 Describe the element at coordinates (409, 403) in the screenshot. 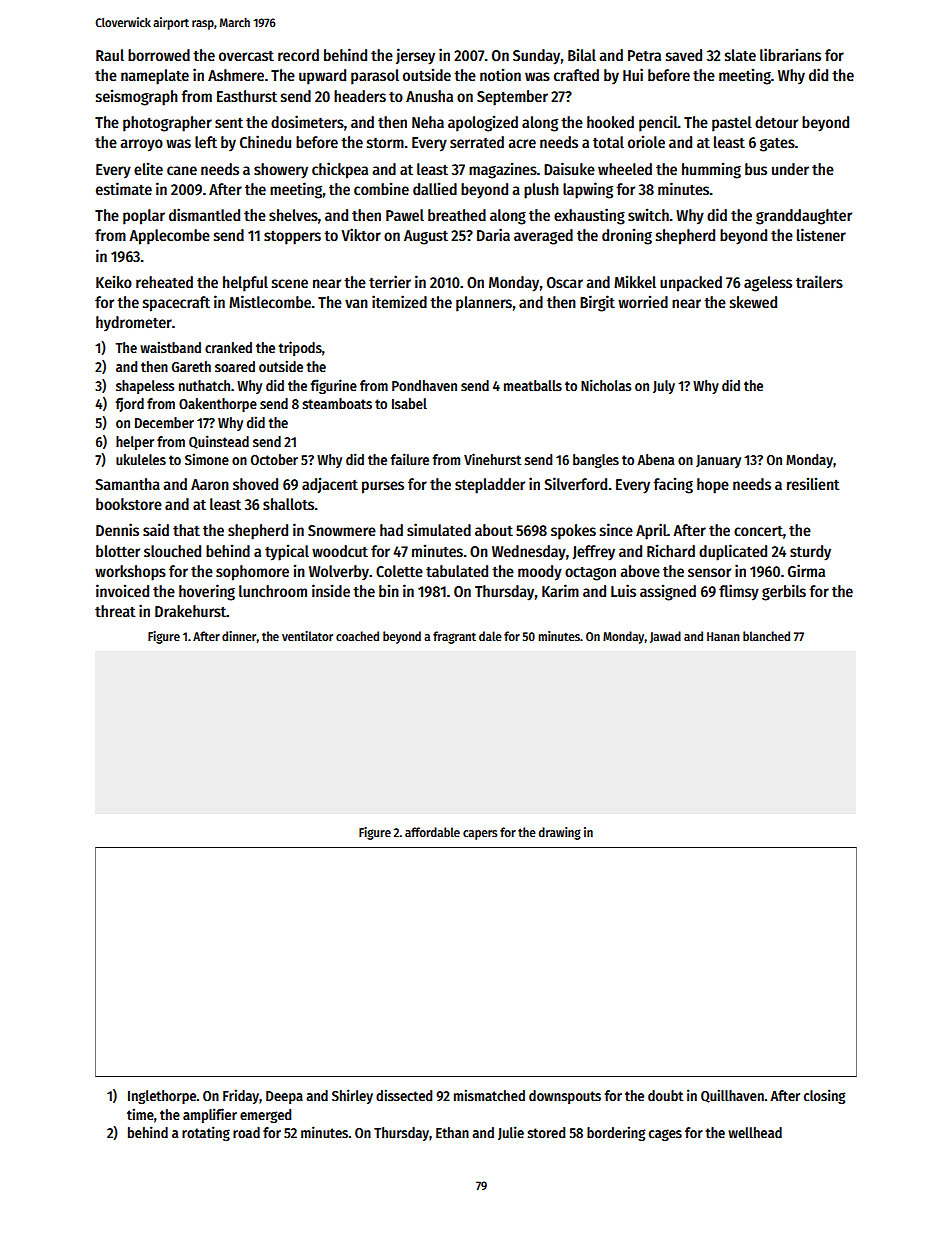

I see `Isabel` at that location.
